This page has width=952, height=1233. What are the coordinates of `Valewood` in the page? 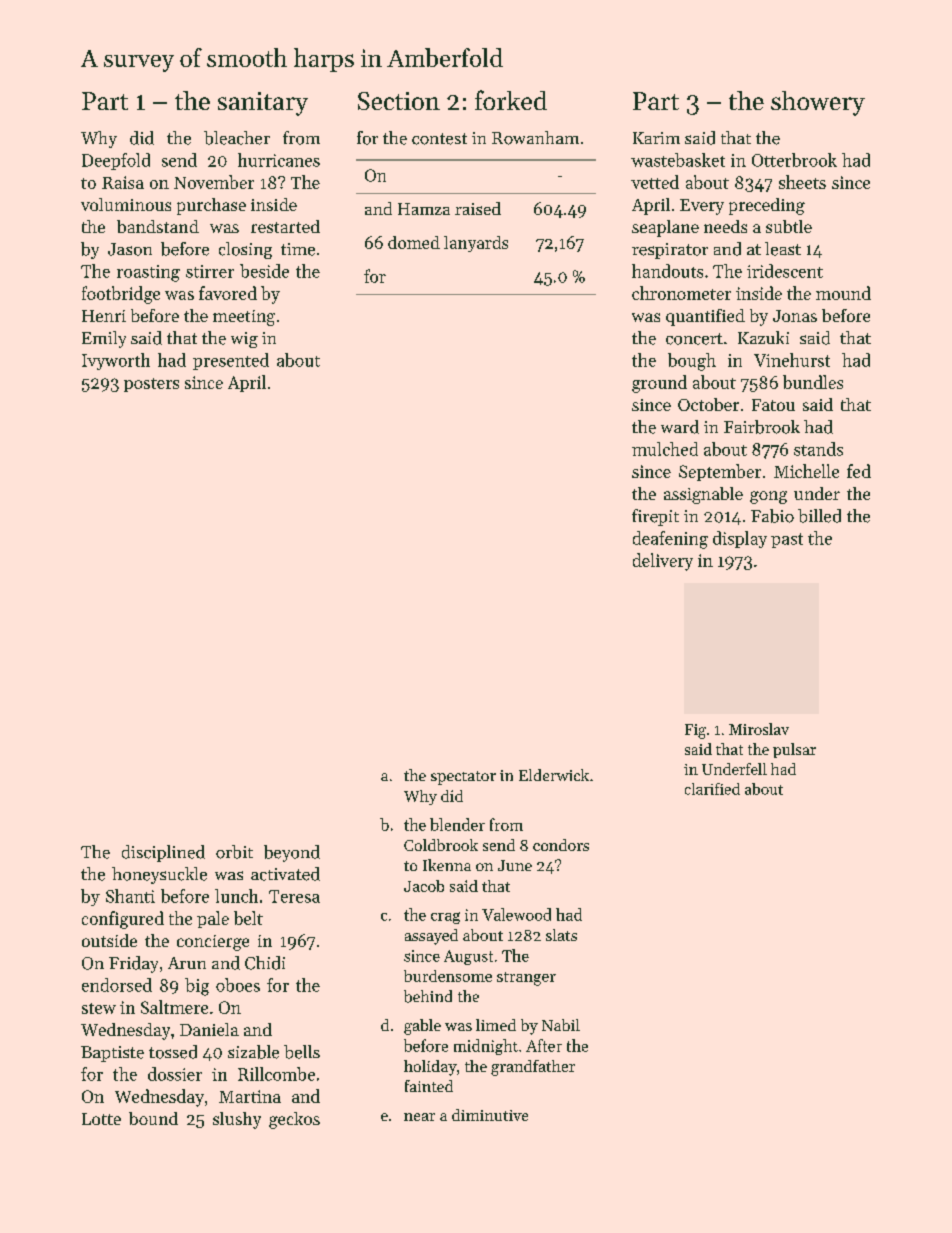 It's located at (516, 914).
